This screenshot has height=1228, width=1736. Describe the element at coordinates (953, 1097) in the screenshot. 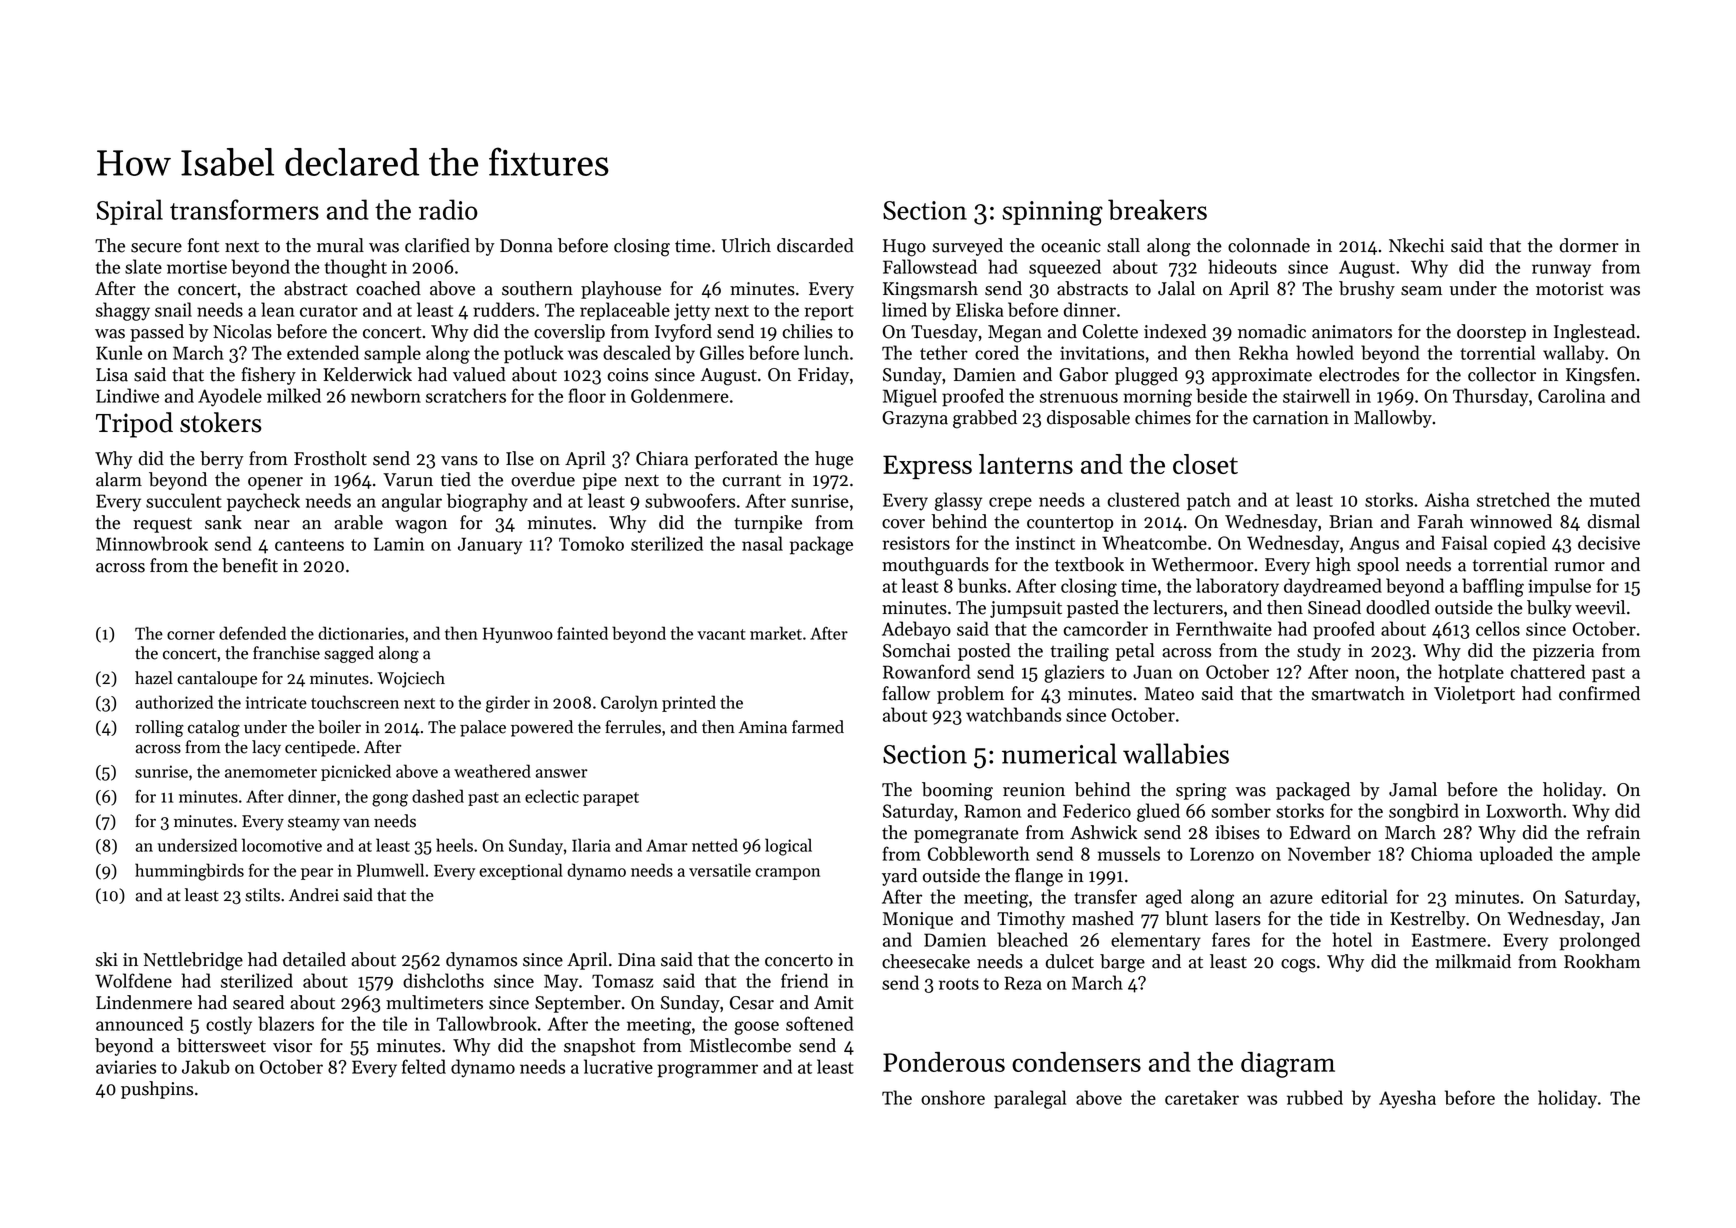

I see `onshore` at that location.
